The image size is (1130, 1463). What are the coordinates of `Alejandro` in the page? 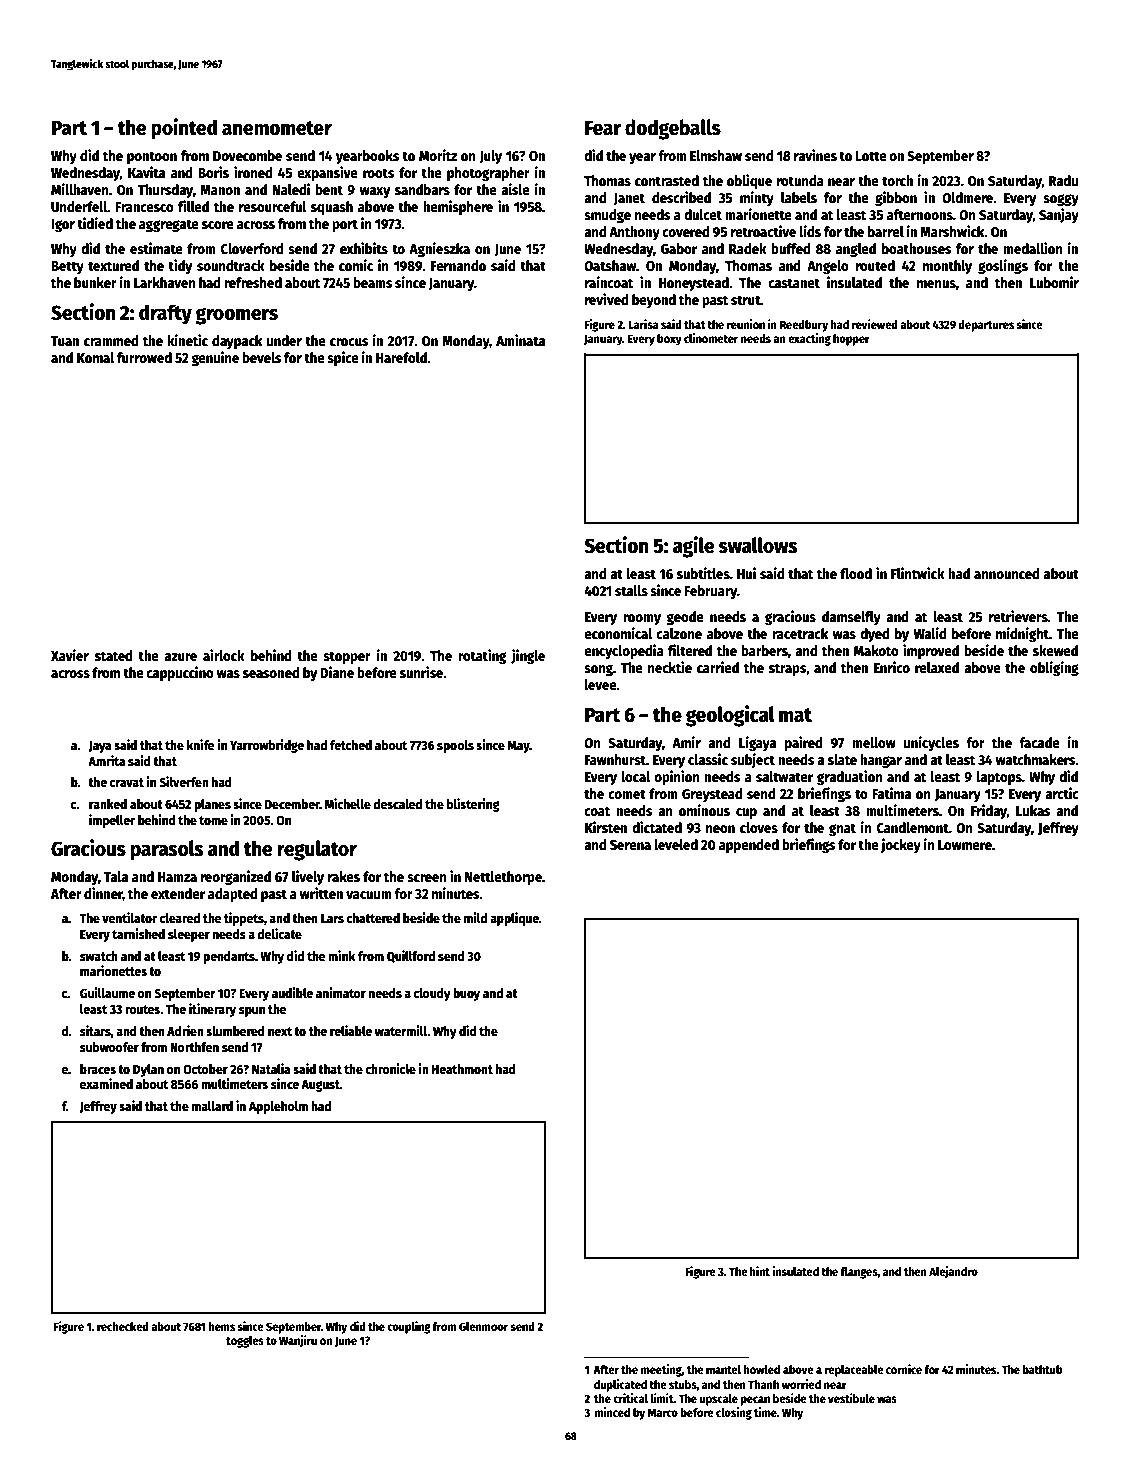 It's located at (953, 1272).
